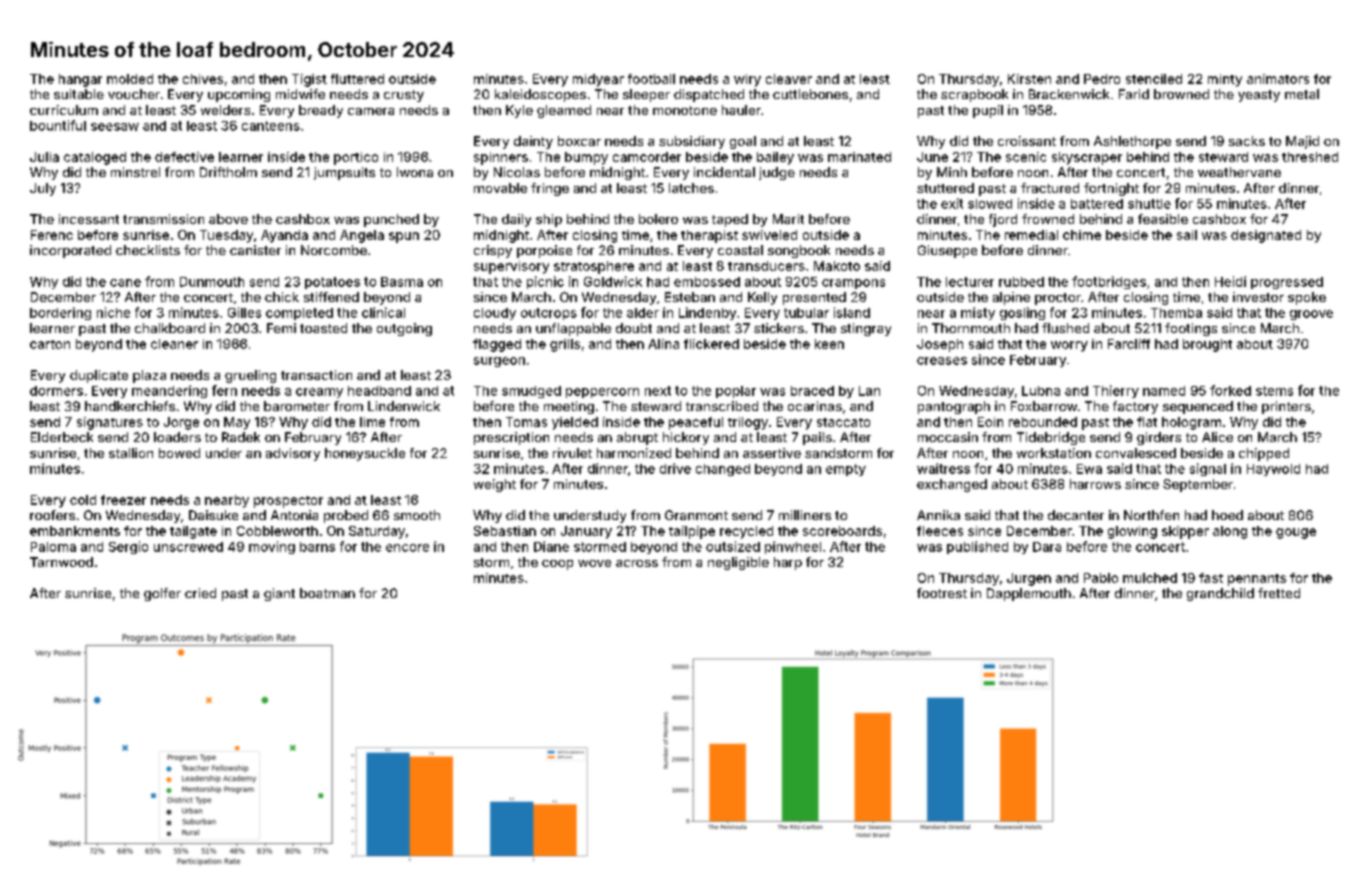 This screenshot has width=1372, height=887. I want to click on molded, so click(130, 79).
